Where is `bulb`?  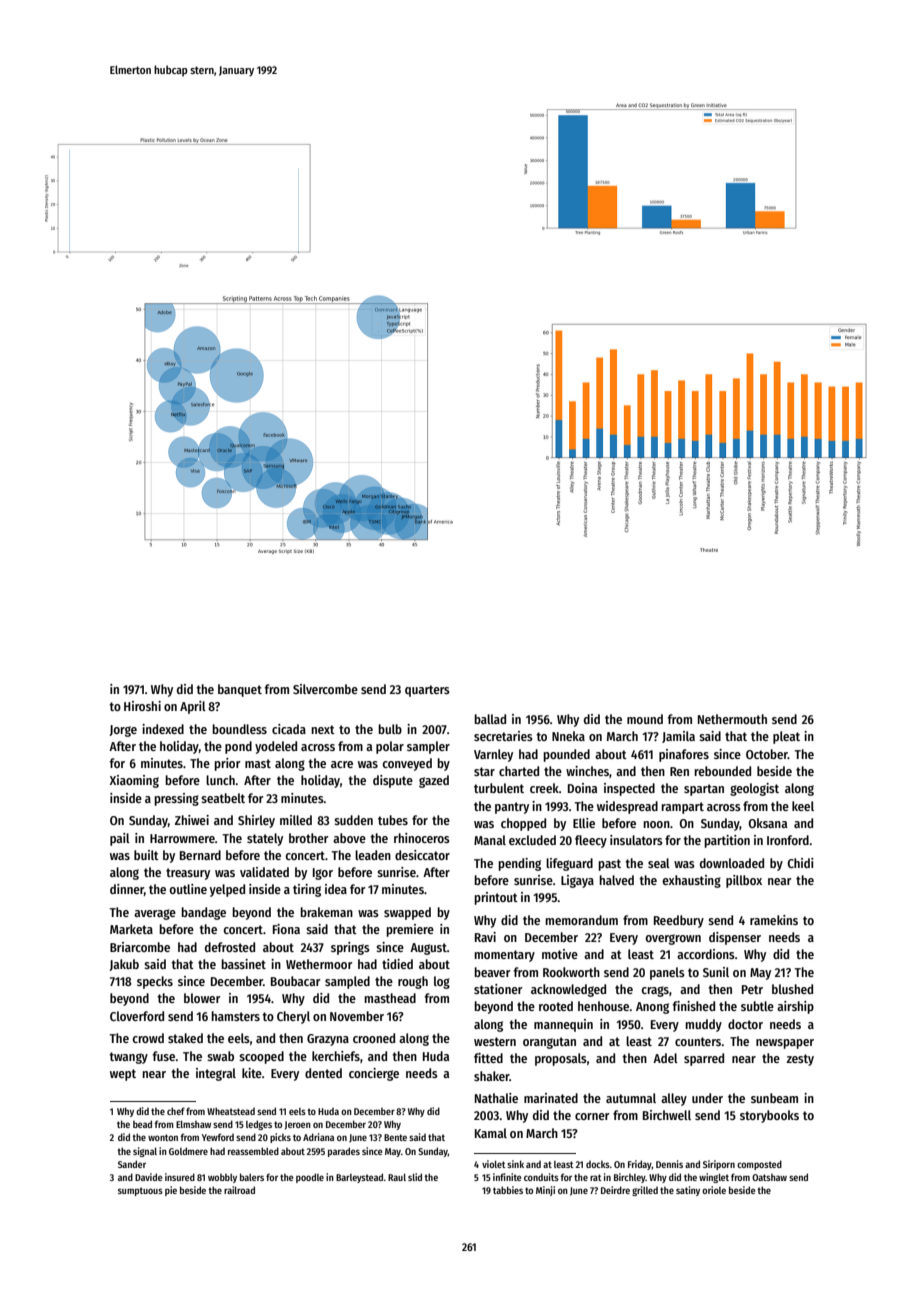
bulb is located at coordinates (390, 729).
